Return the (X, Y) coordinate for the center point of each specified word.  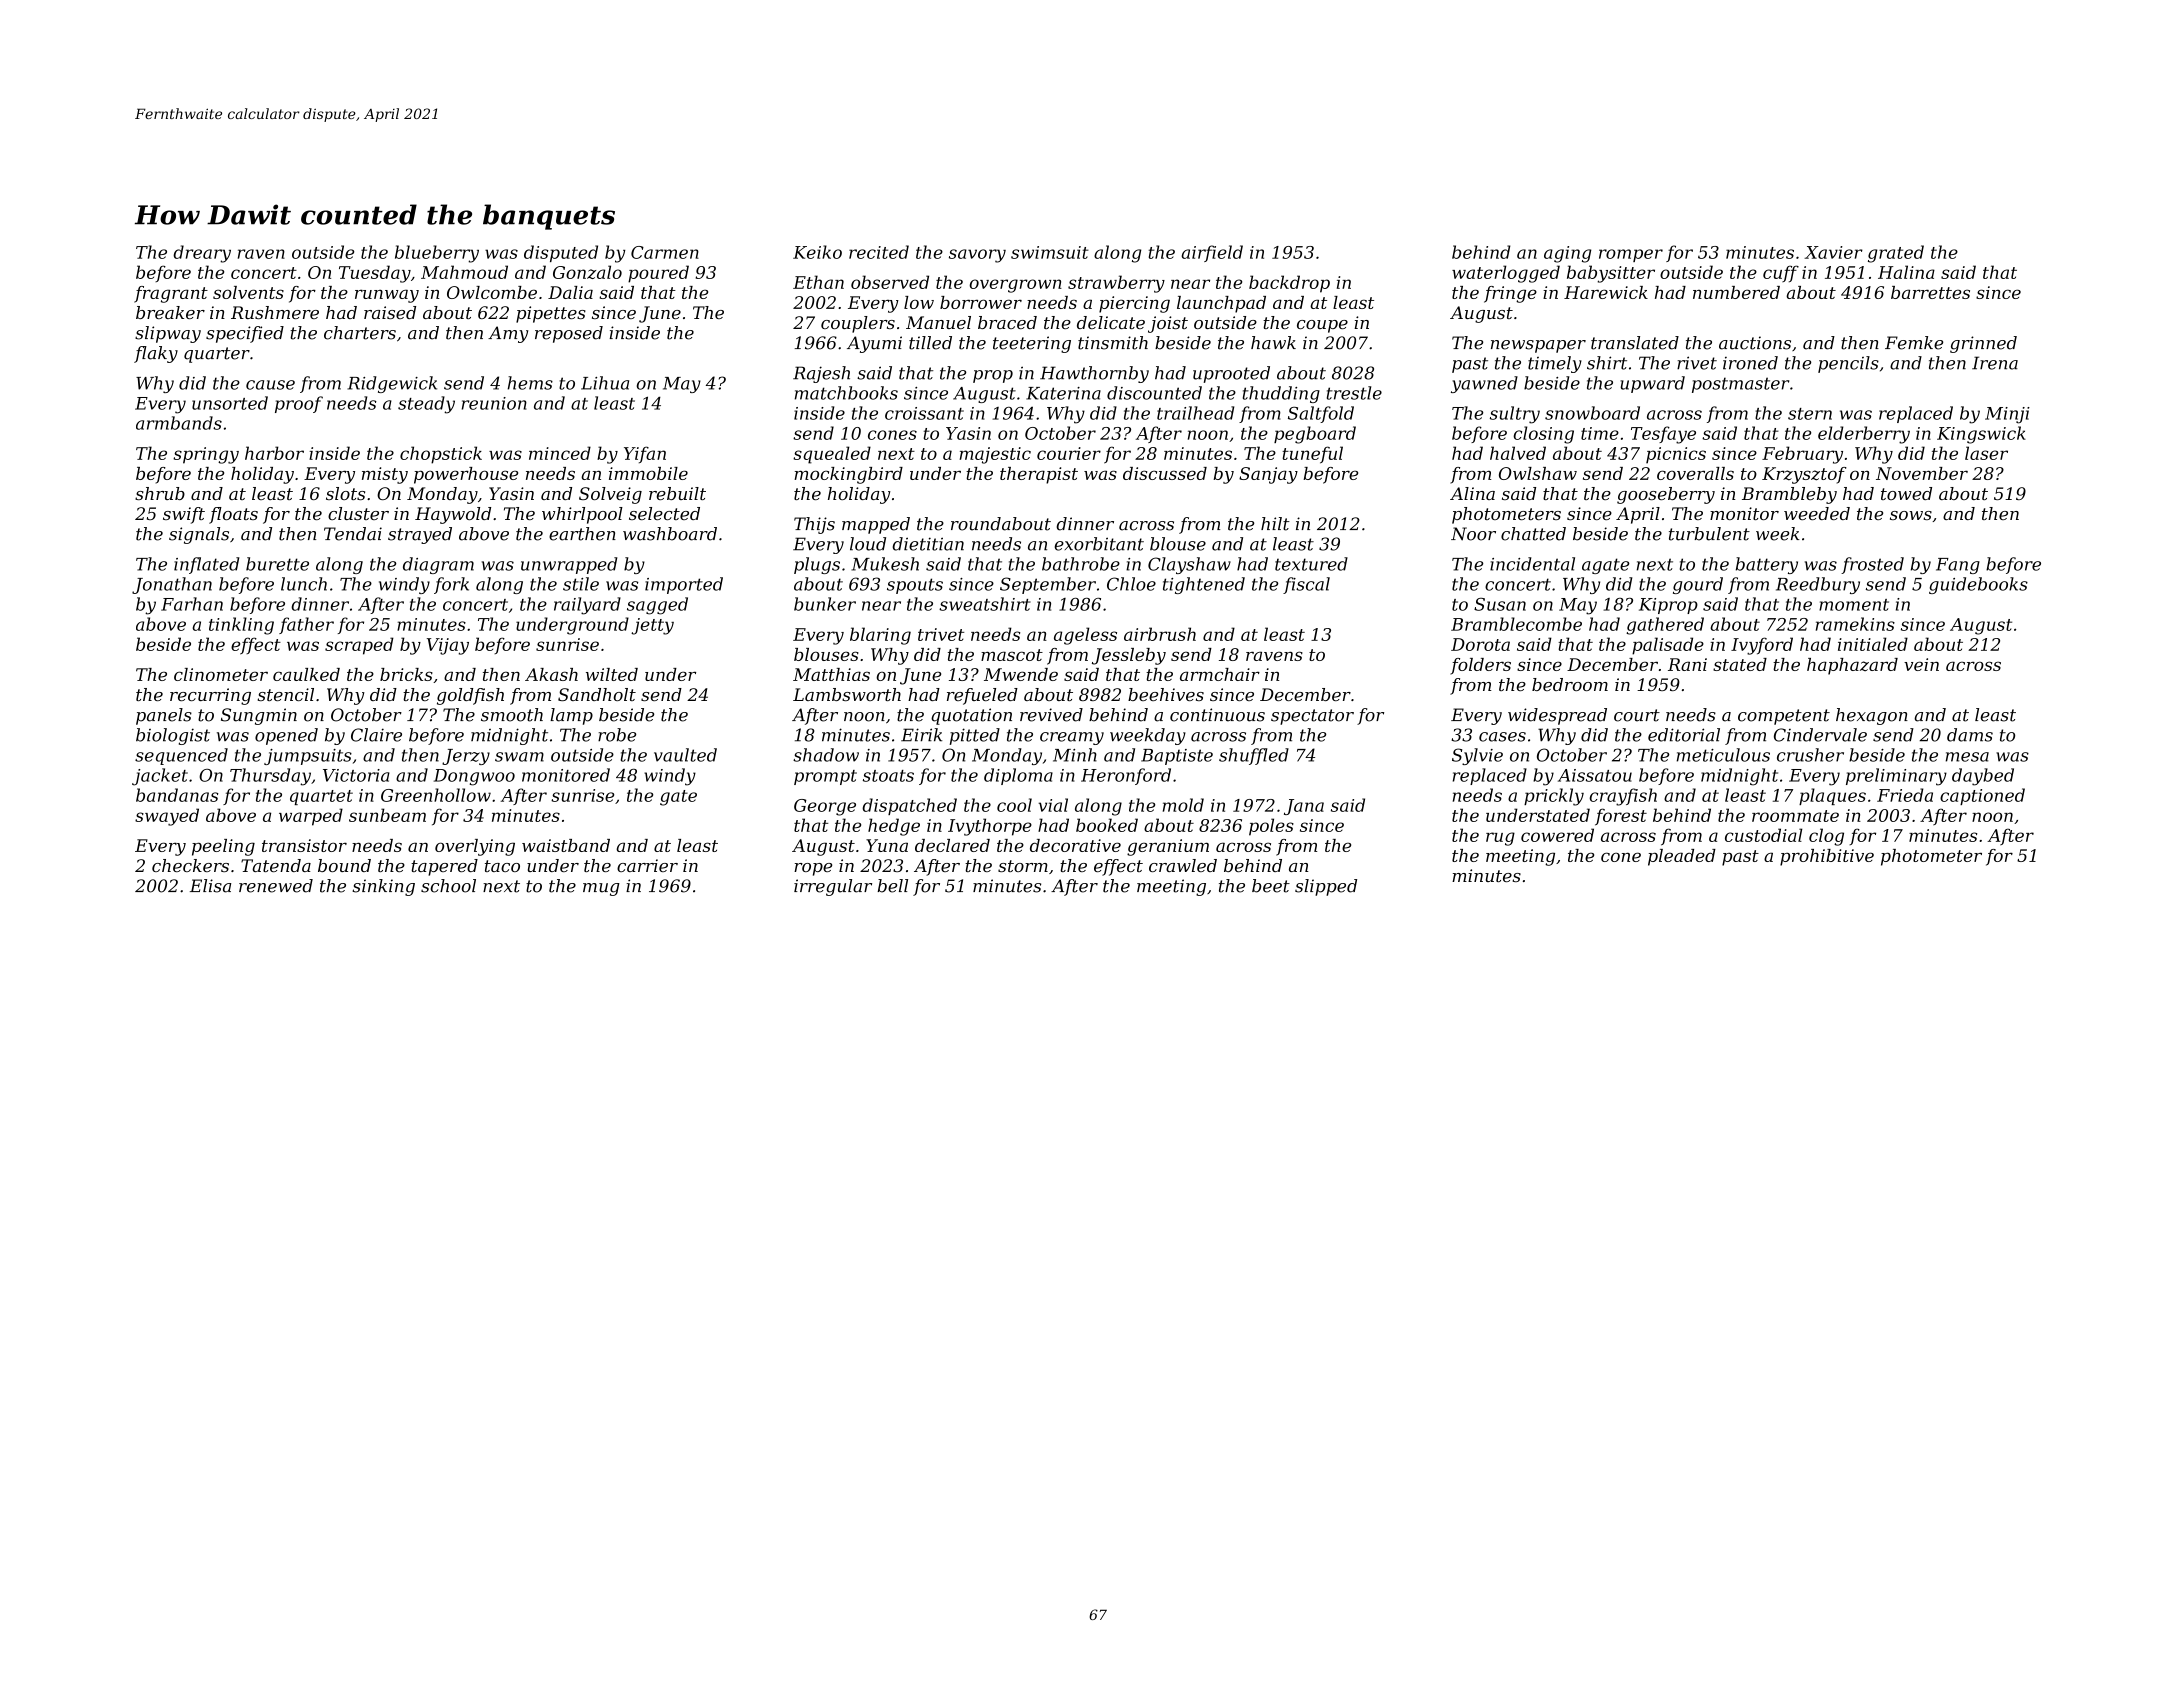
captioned (1982, 796)
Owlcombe (492, 292)
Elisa (210, 886)
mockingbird (848, 475)
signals (199, 535)
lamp (571, 716)
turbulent (1709, 534)
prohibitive (1827, 857)
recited (879, 252)
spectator (1312, 717)
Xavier (1833, 252)
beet (1271, 886)
